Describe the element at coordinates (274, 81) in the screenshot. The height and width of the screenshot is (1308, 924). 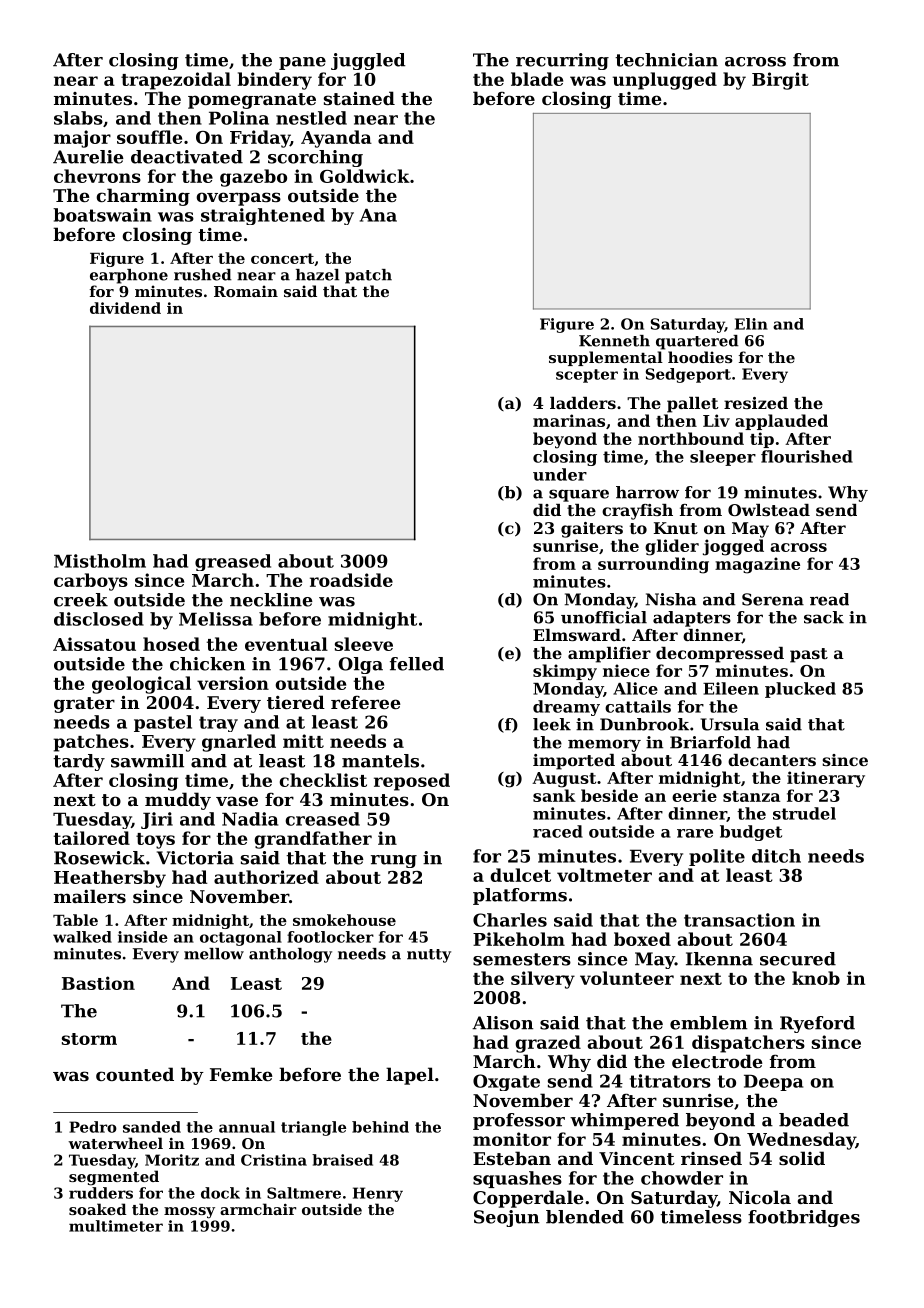
I see `bindery` at that location.
